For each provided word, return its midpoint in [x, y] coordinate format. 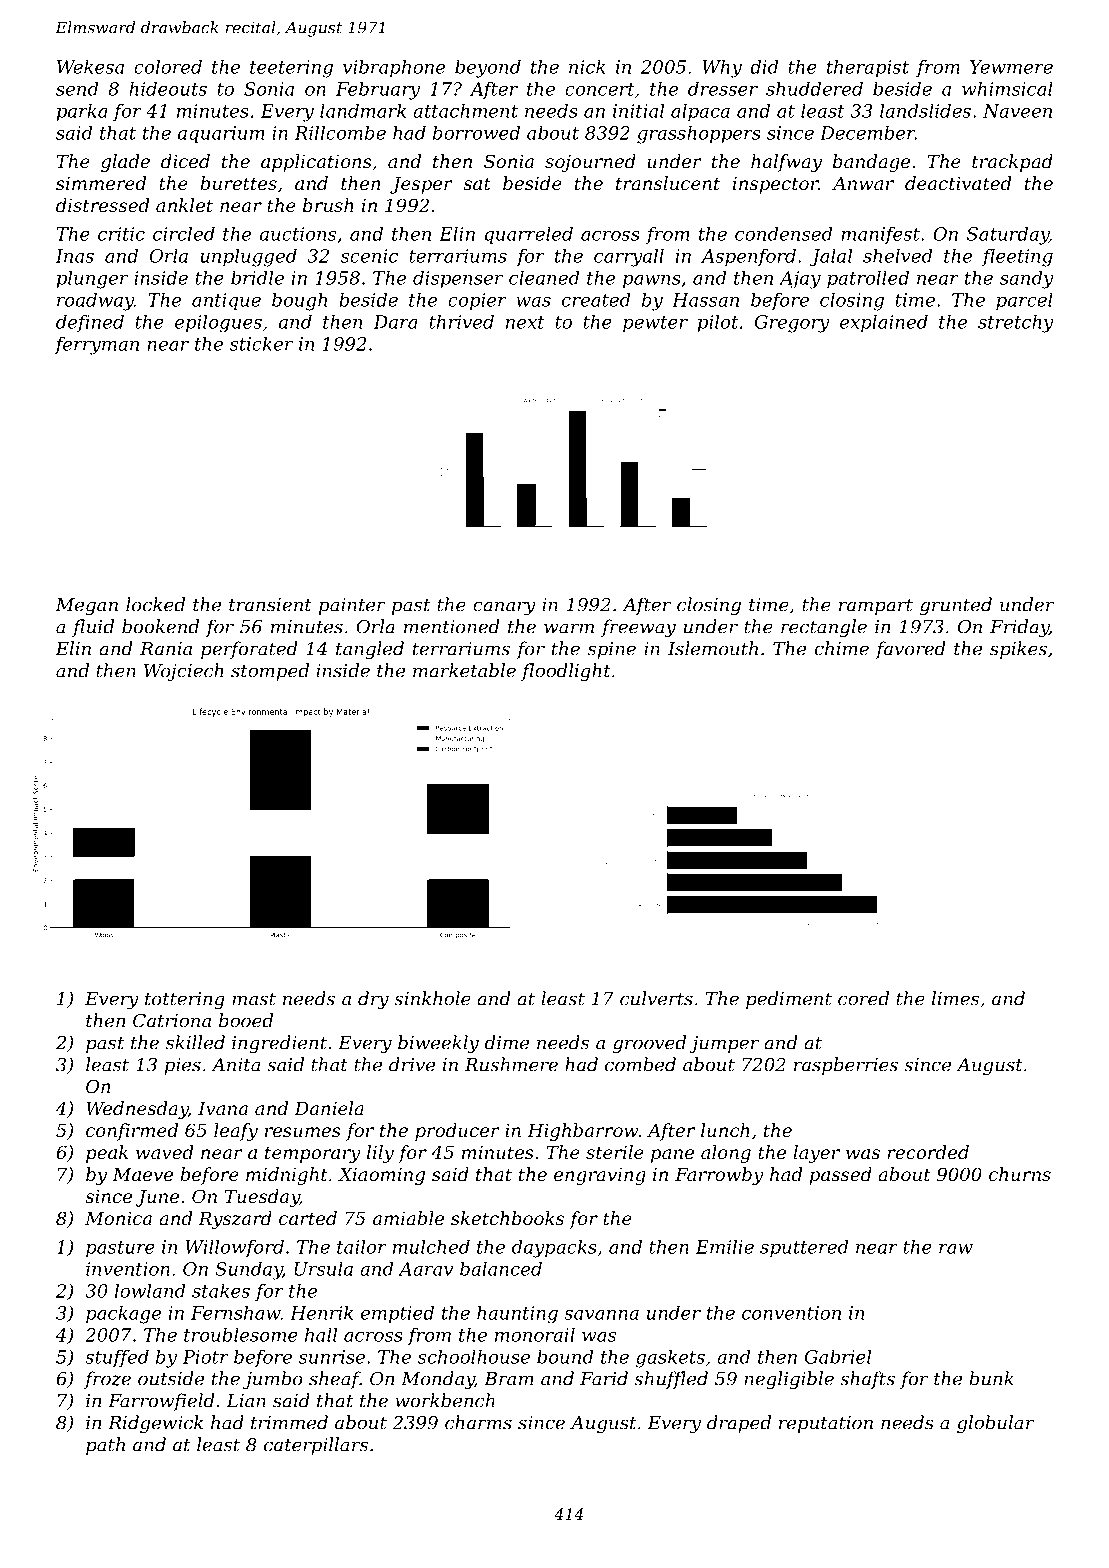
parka [82, 112]
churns [1020, 1174]
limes [955, 998]
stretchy [1016, 323]
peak [107, 1154]
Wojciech [184, 672]
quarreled [529, 236]
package [123, 1314]
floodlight [566, 672]
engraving [600, 1176]
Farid [604, 1378]
